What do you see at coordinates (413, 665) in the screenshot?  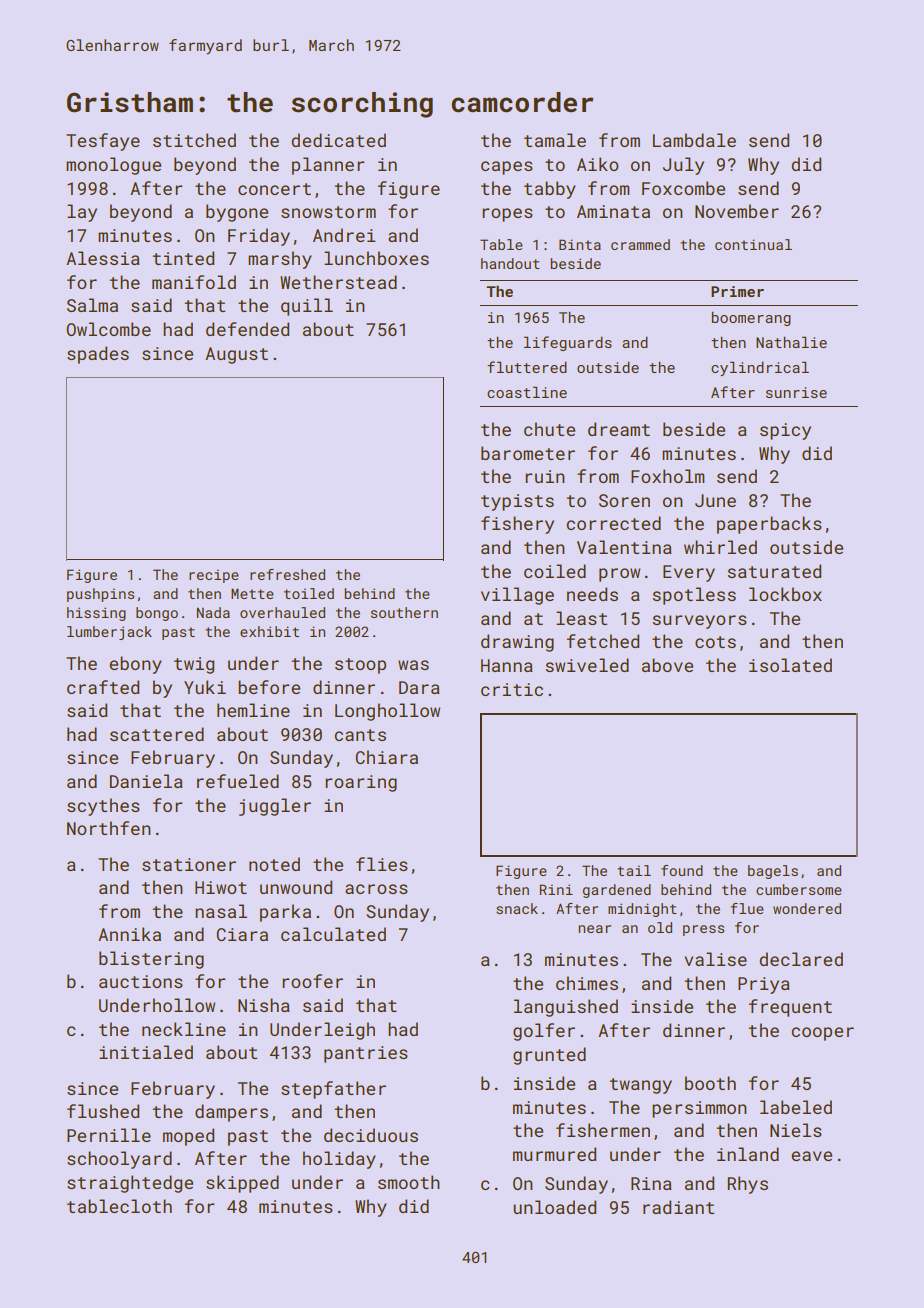 I see `was` at bounding box center [413, 665].
